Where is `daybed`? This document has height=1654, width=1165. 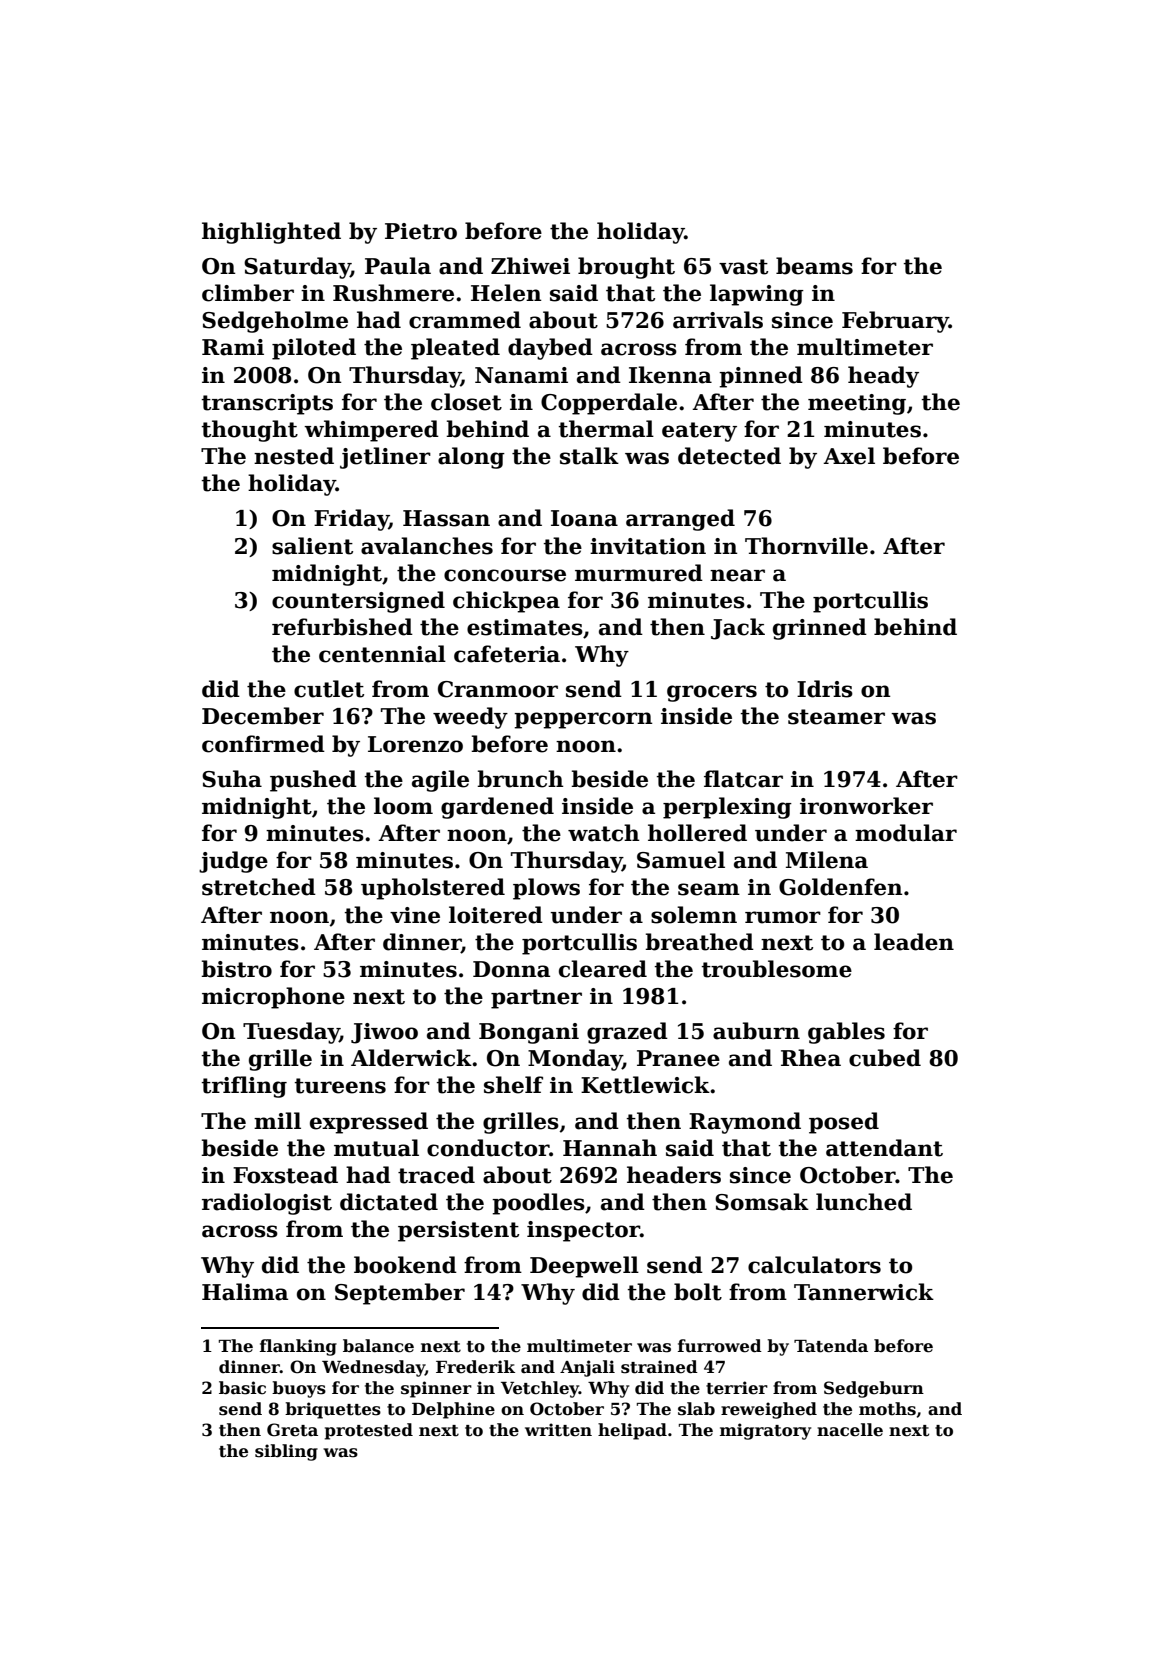 daybed is located at coordinates (550, 349).
